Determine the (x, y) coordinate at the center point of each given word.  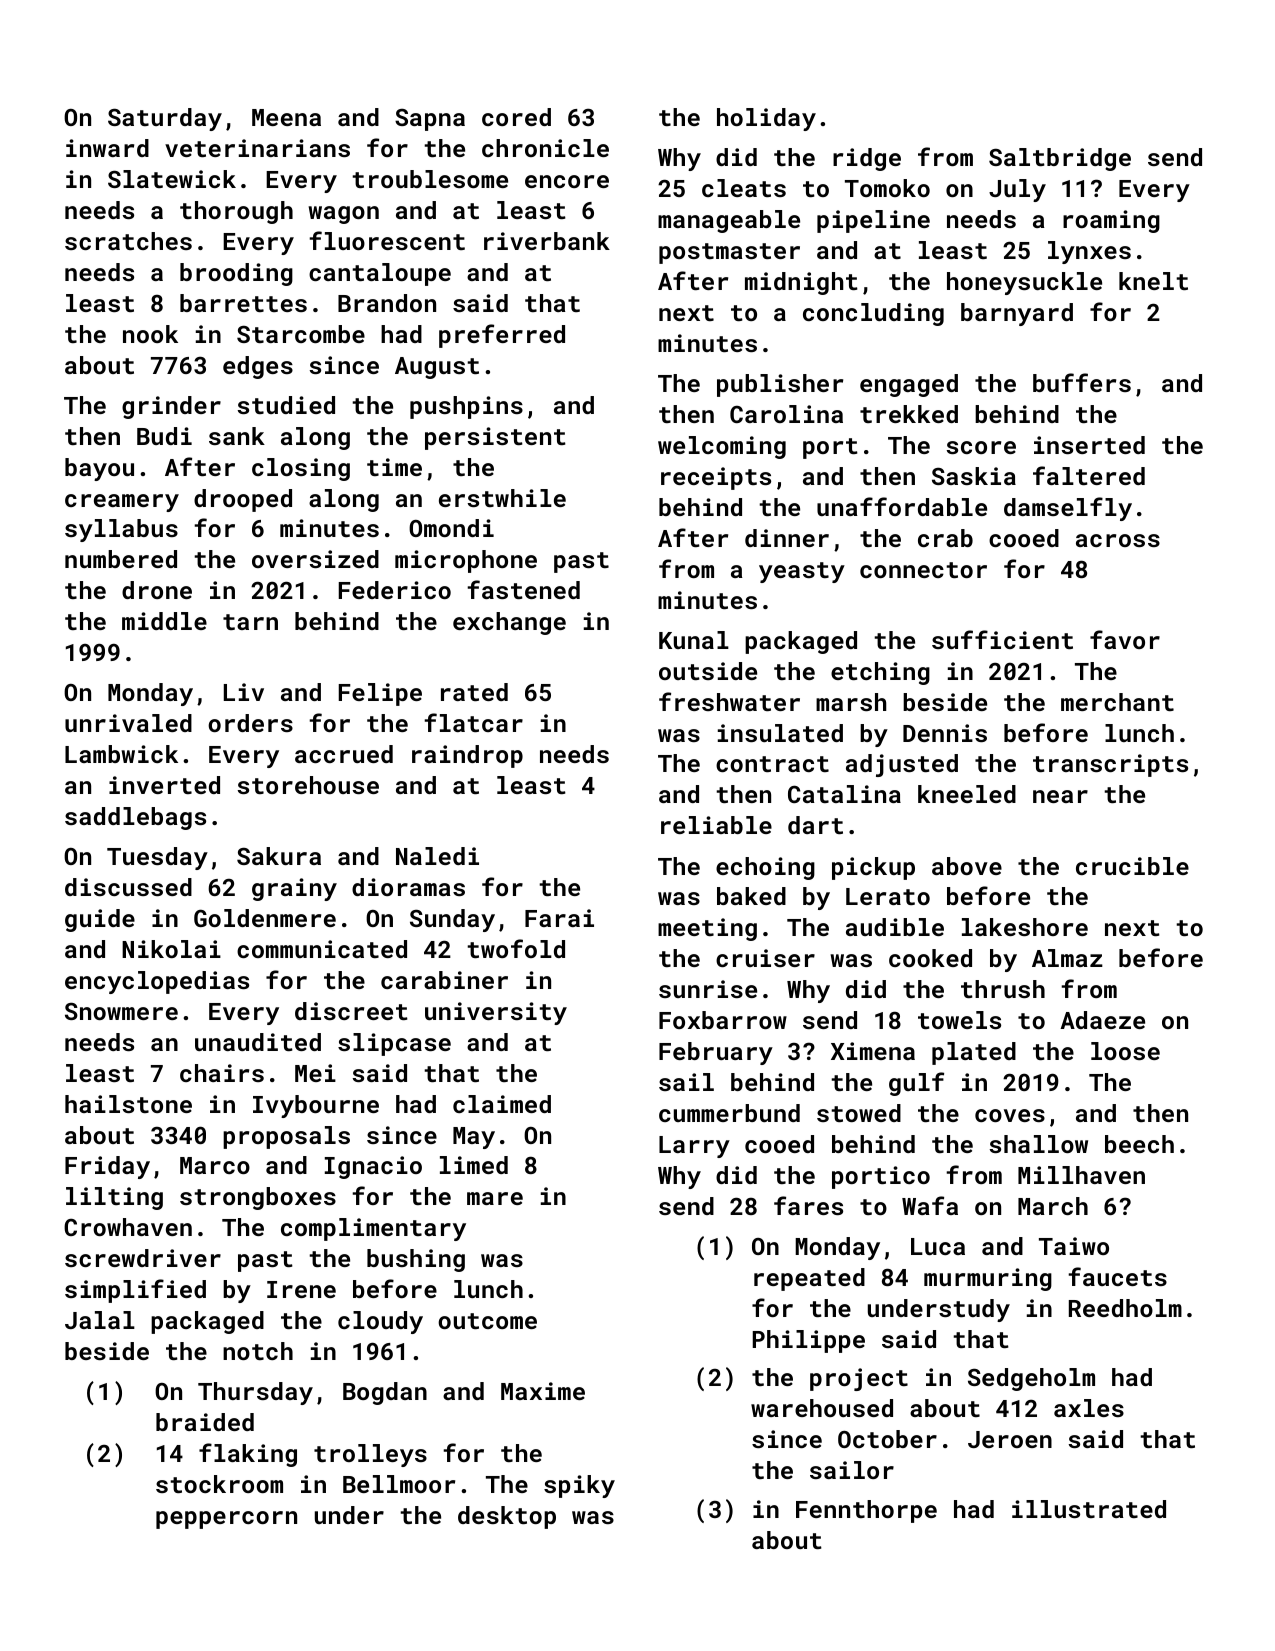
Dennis (945, 733)
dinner (787, 538)
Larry (694, 1147)
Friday (107, 1167)
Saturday (165, 119)
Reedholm (1125, 1308)
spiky (579, 1486)
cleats (744, 188)
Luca (938, 1246)
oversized (315, 559)
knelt (1153, 281)
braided (205, 1422)
